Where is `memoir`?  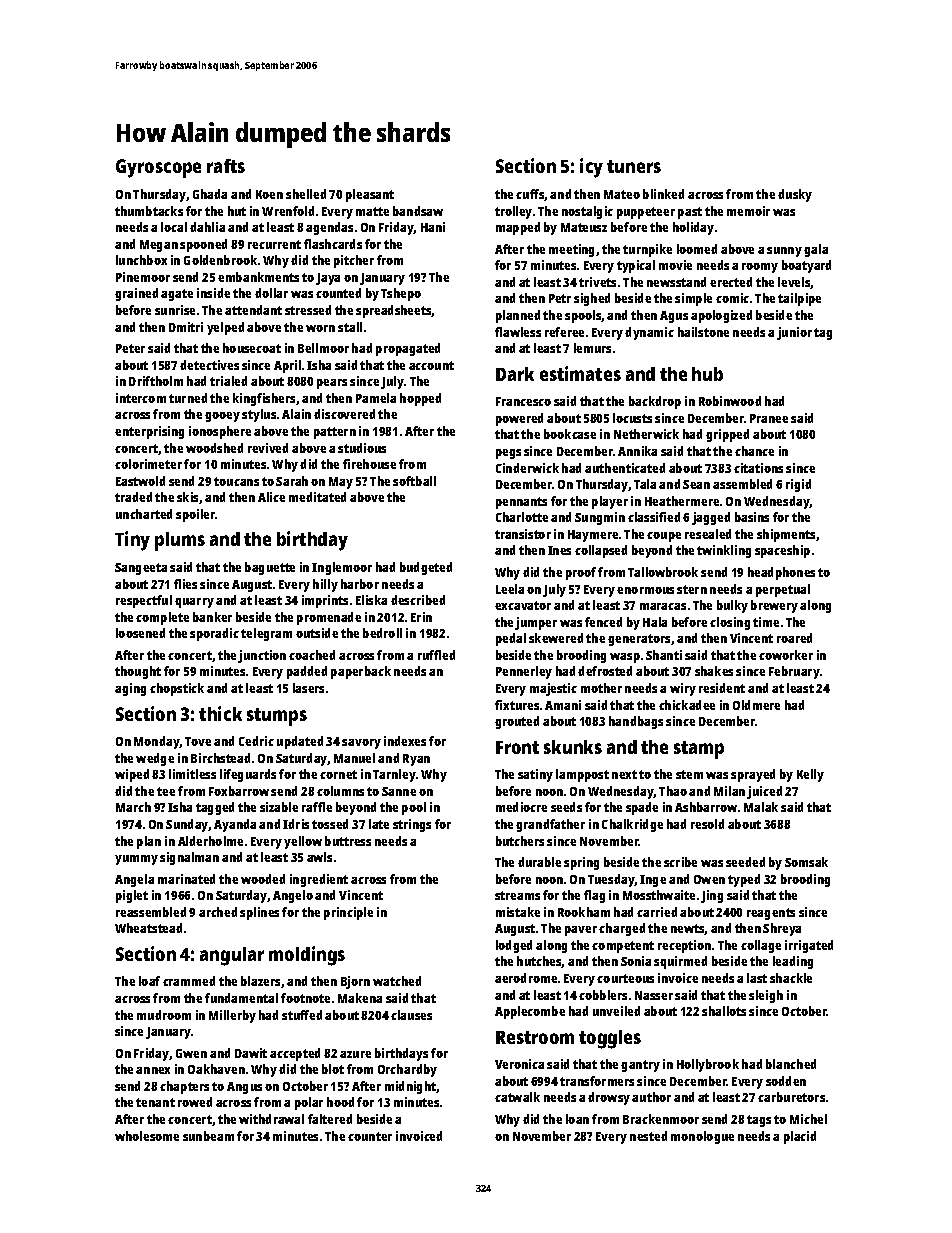
memoir is located at coordinates (748, 211).
